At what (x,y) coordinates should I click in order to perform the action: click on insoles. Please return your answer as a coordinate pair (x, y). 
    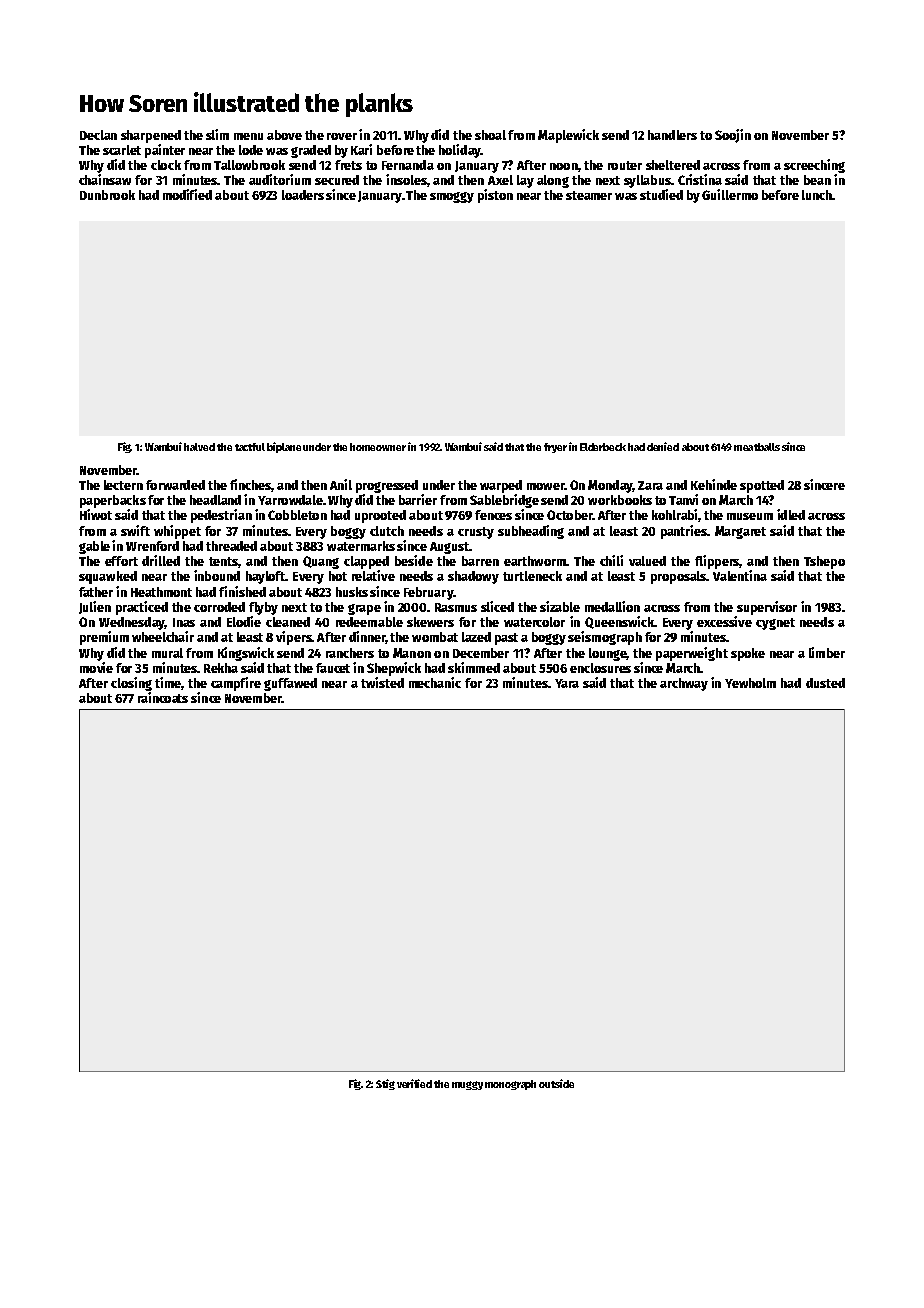
    Looking at the image, I should click on (406, 179).
